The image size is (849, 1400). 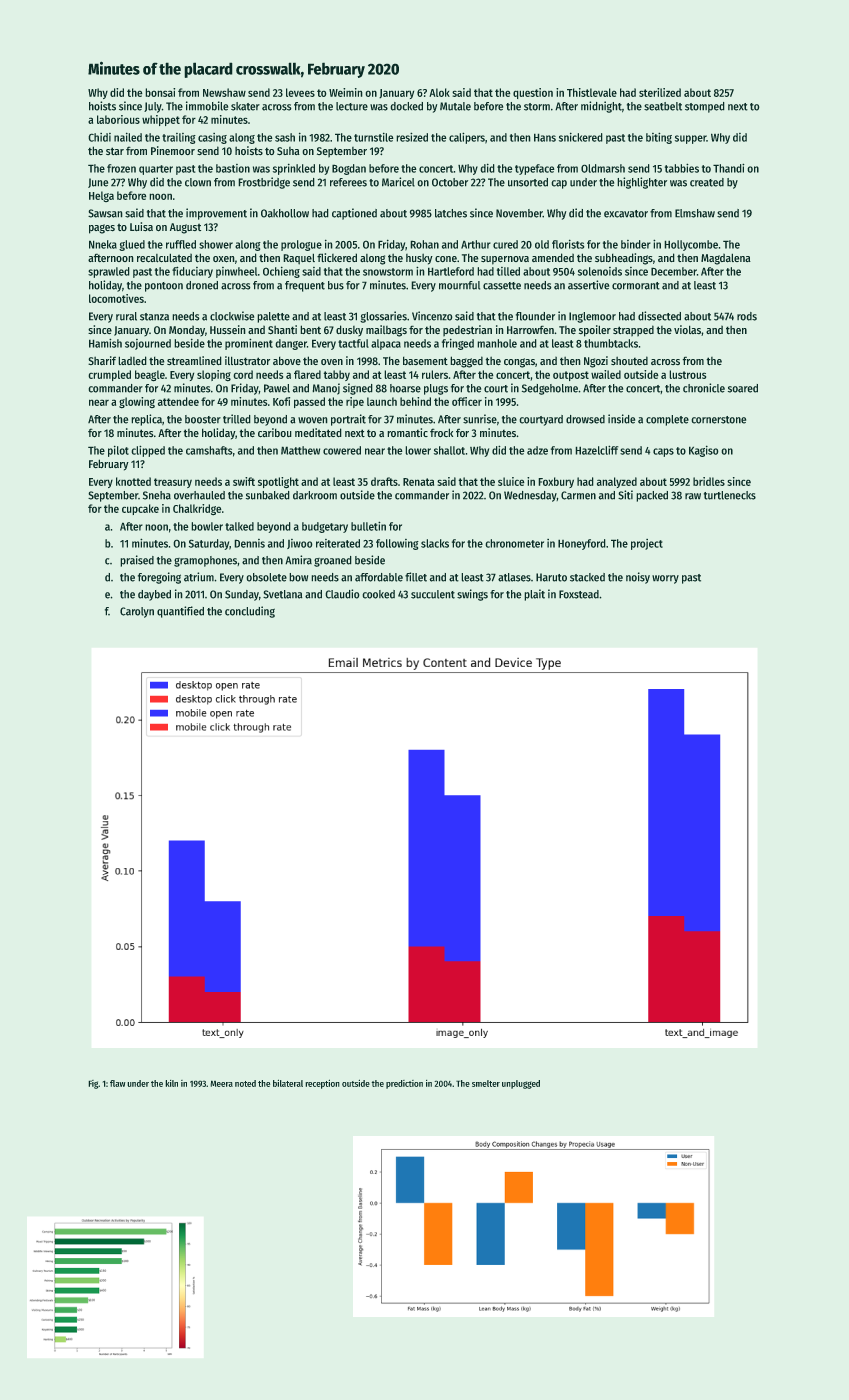 What do you see at coordinates (665, 579) in the page?
I see `worry` at bounding box center [665, 579].
